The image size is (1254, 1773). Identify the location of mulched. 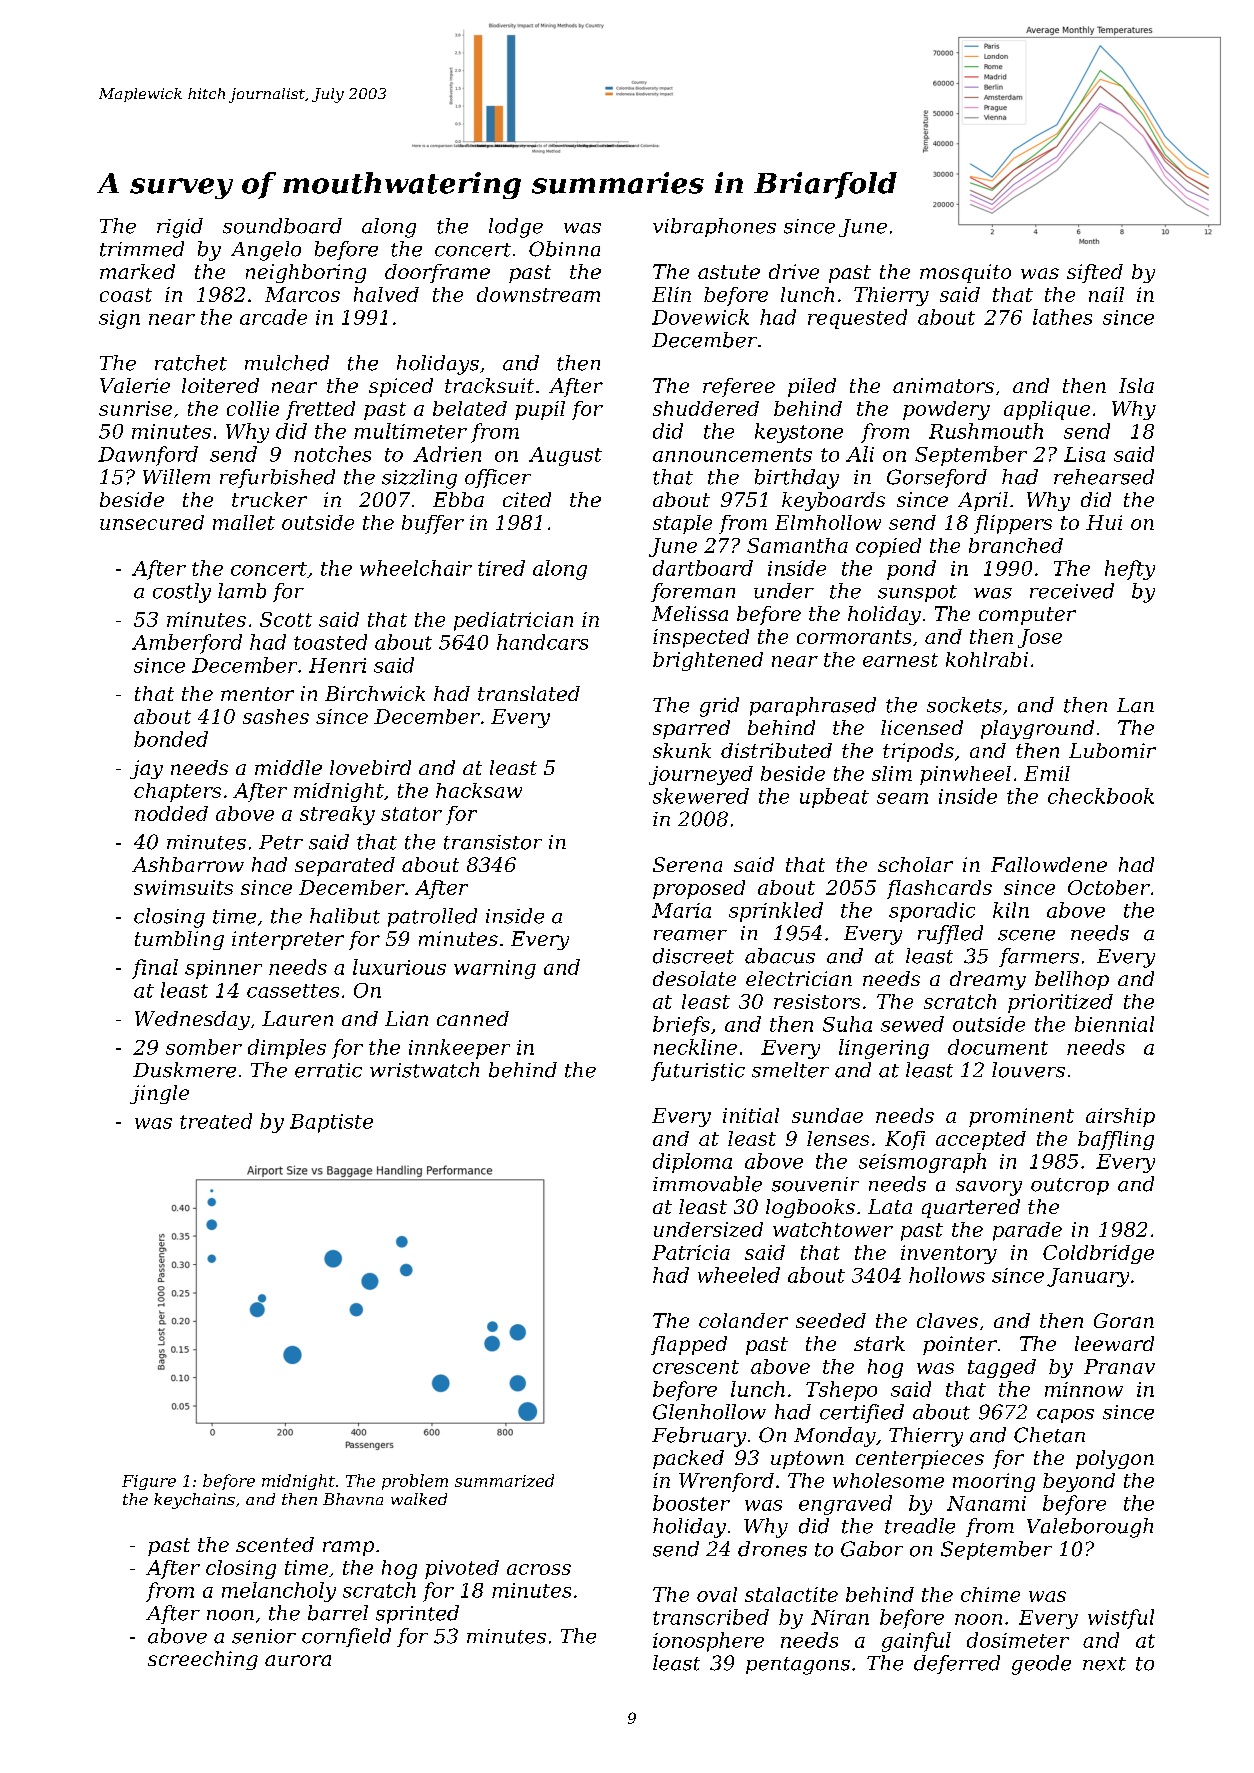
(287, 363).
